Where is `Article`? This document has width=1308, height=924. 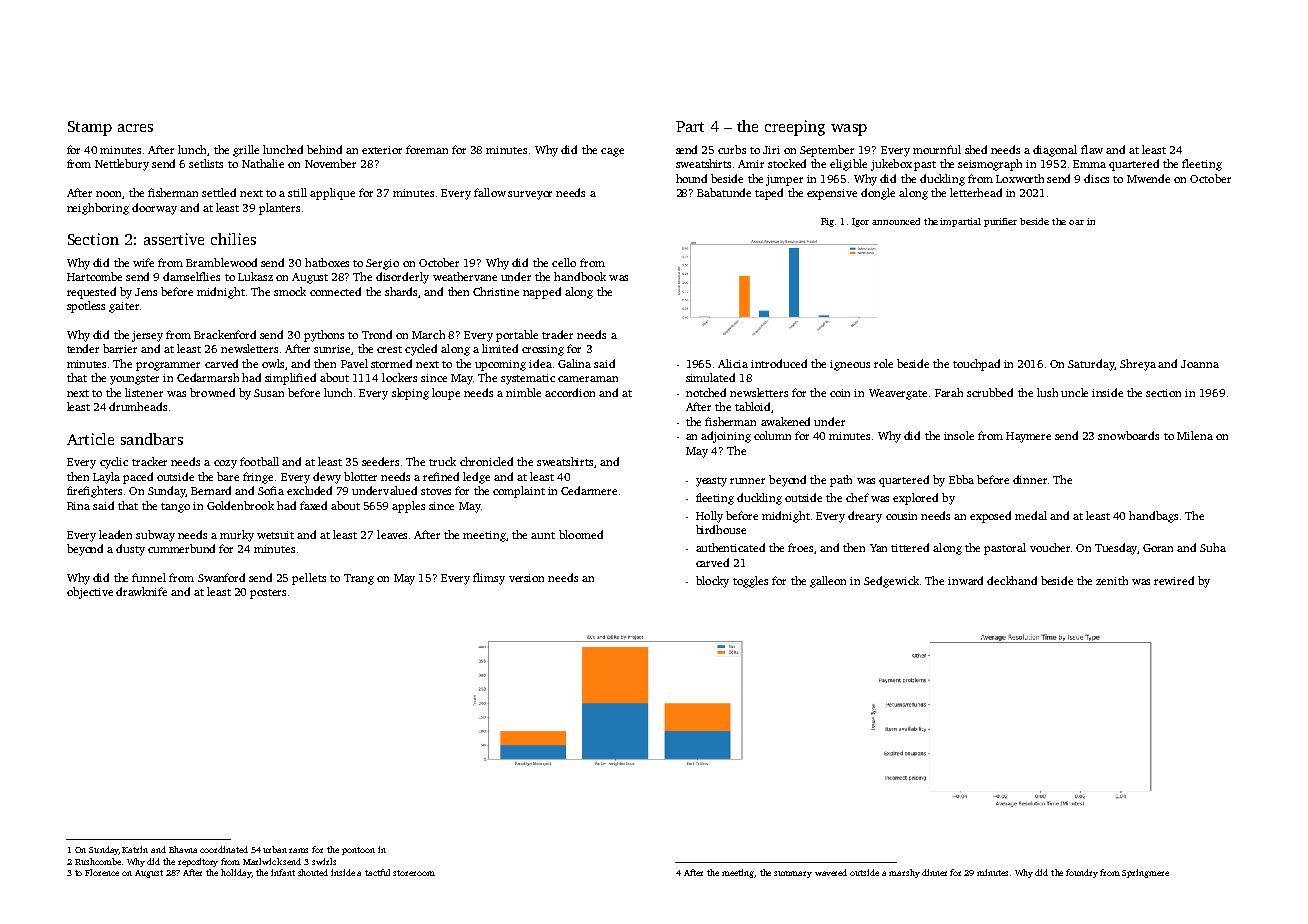 Article is located at coordinates (90, 439).
